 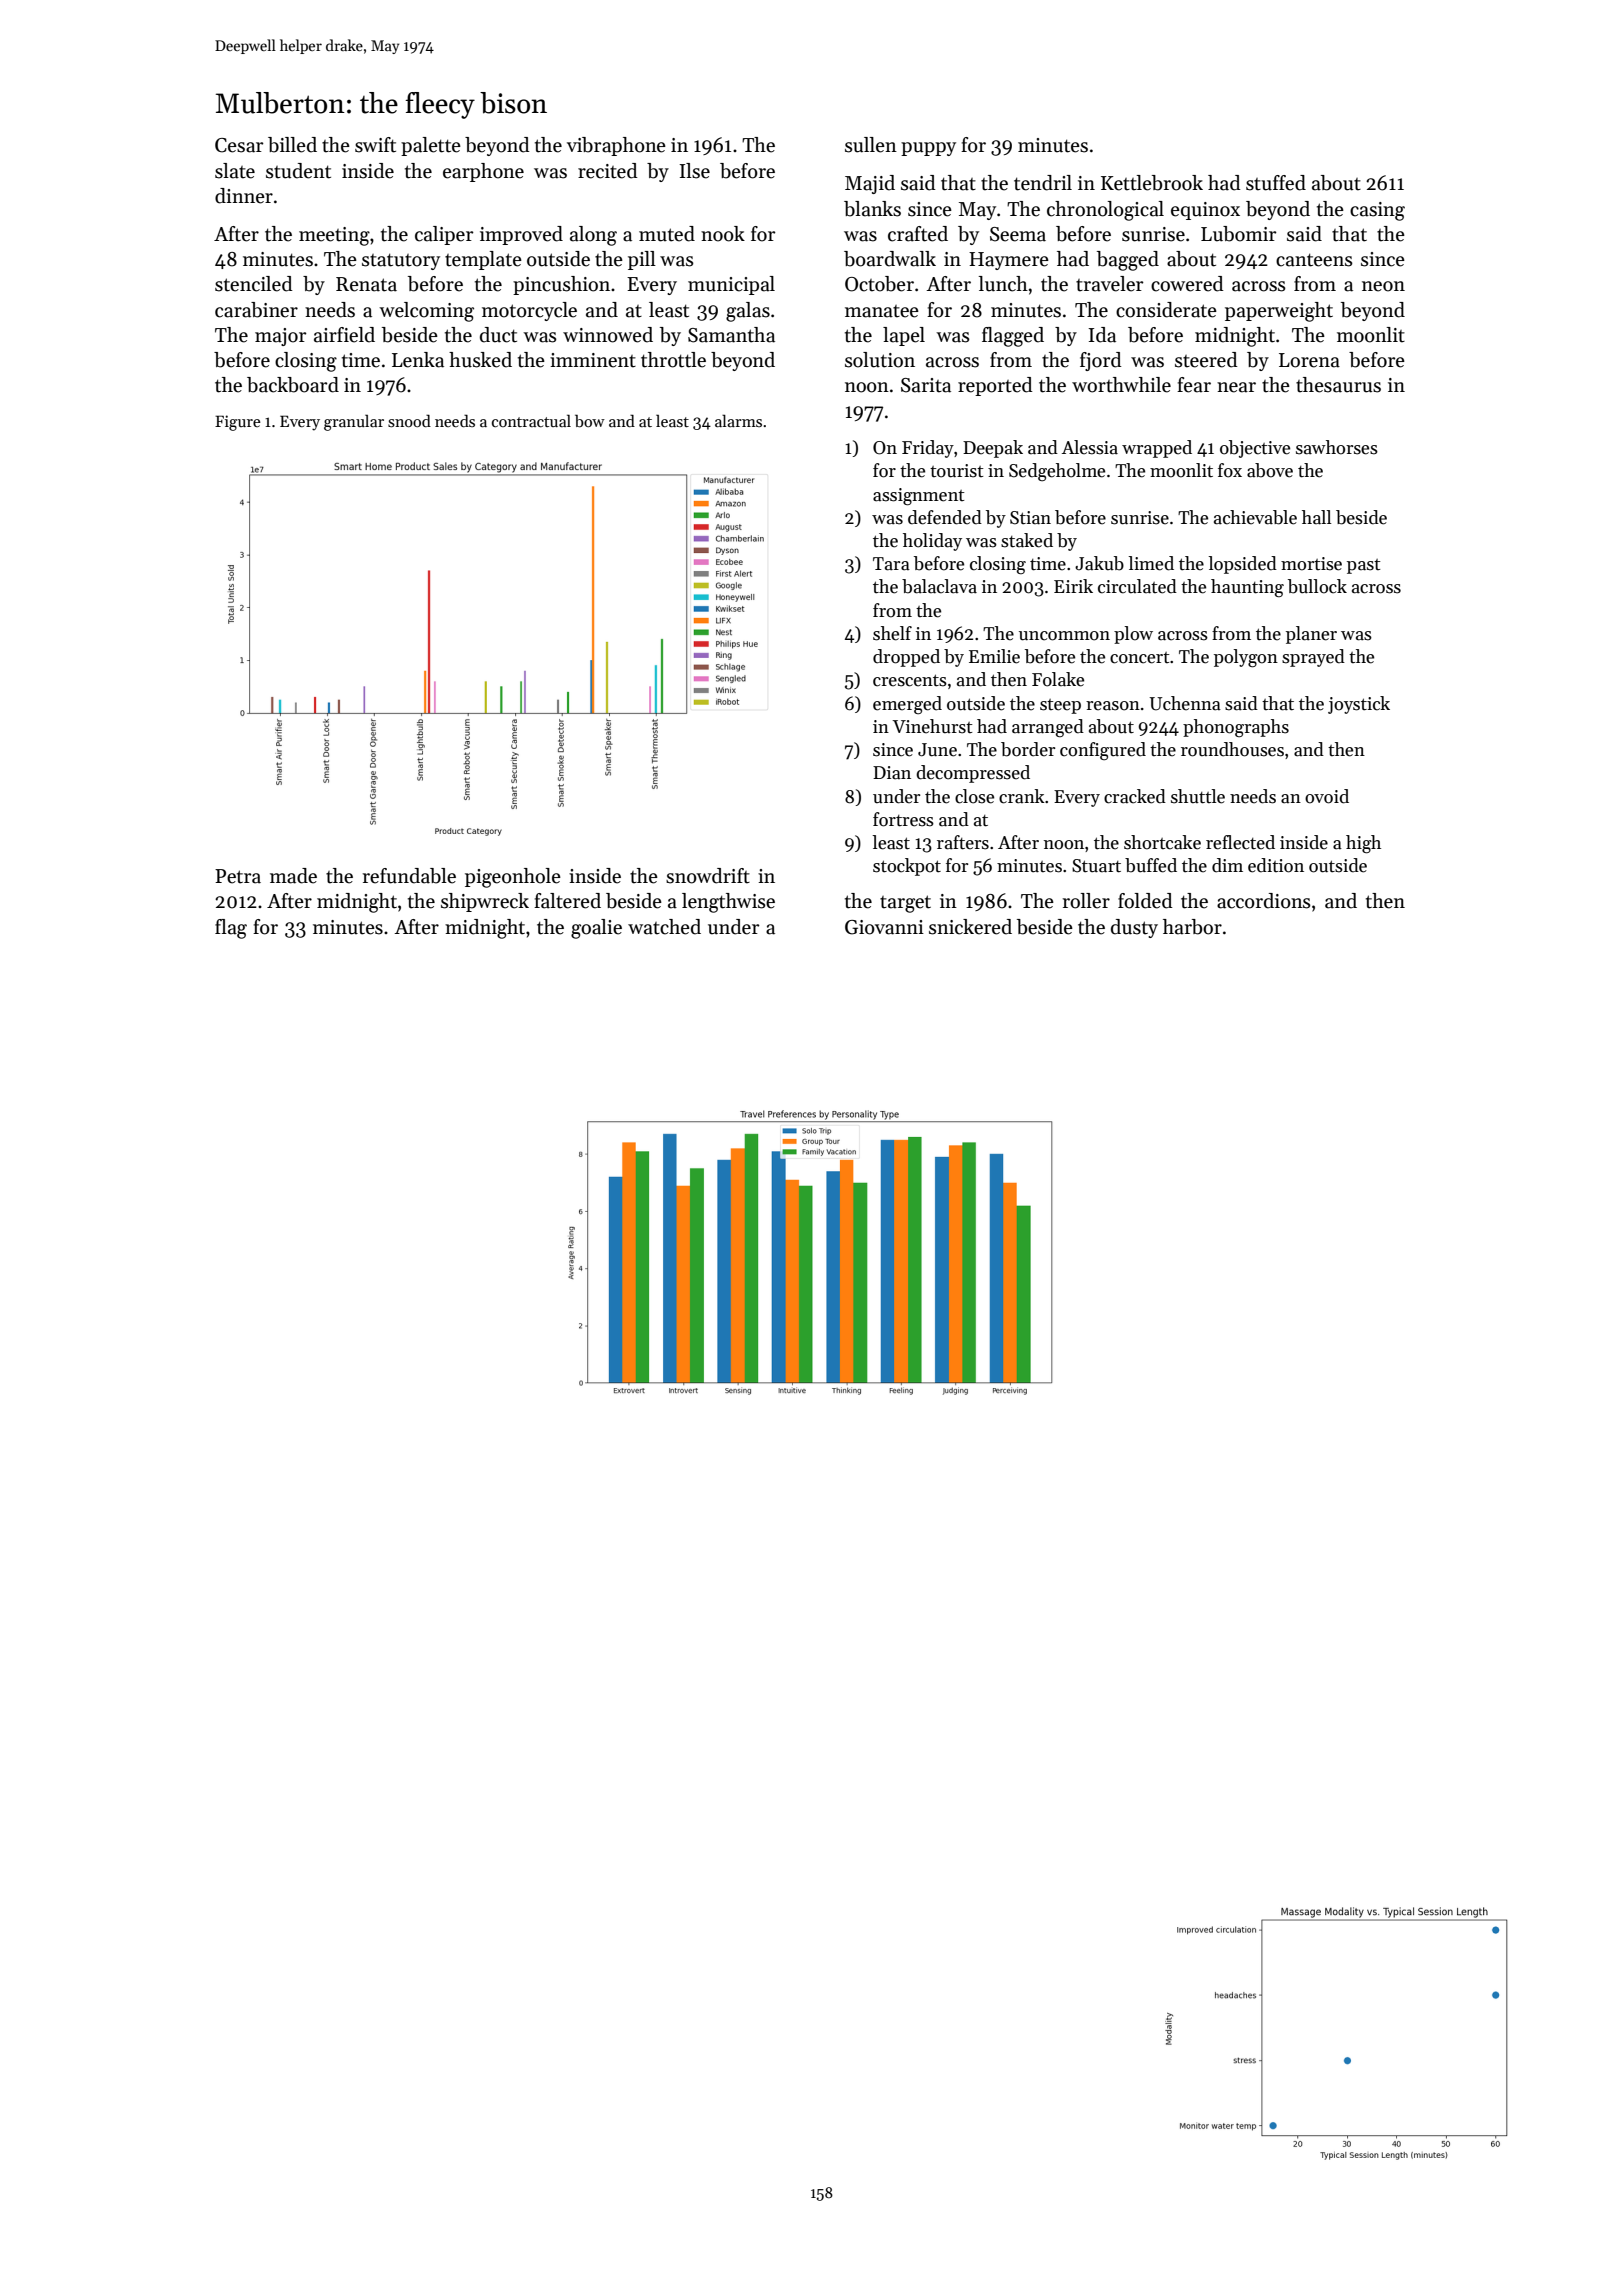 What do you see at coordinates (1377, 211) in the page?
I see `casing` at bounding box center [1377, 211].
